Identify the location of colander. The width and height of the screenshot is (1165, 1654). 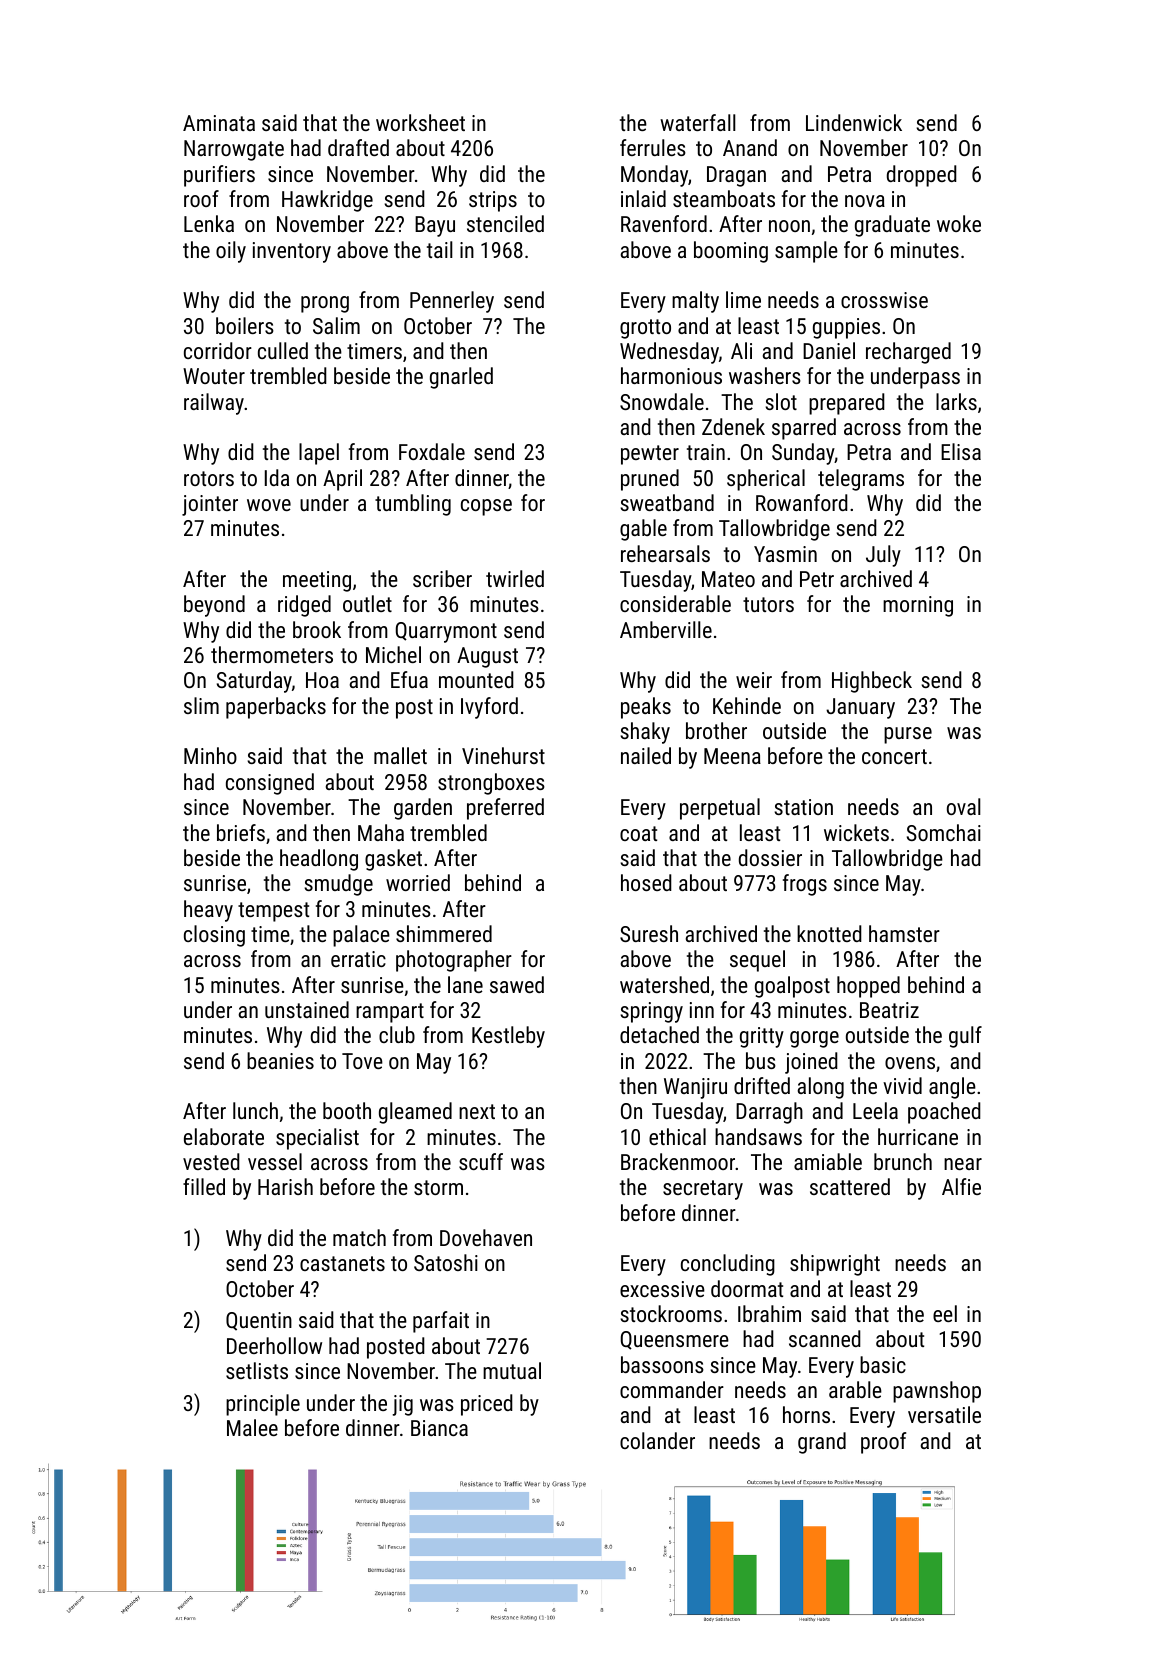
(657, 1440).
